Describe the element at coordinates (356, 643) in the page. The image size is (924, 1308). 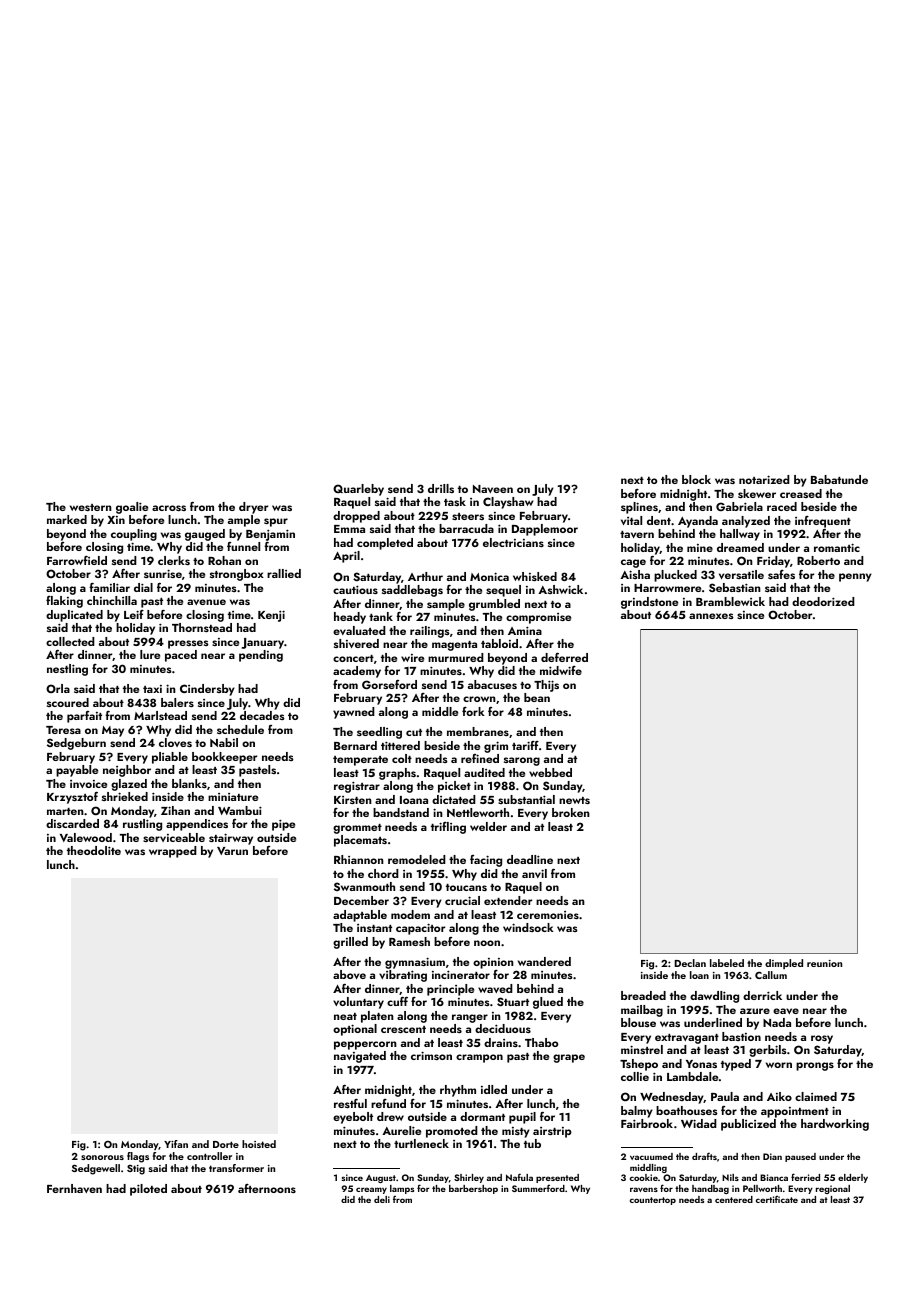
I see `shivered` at that location.
